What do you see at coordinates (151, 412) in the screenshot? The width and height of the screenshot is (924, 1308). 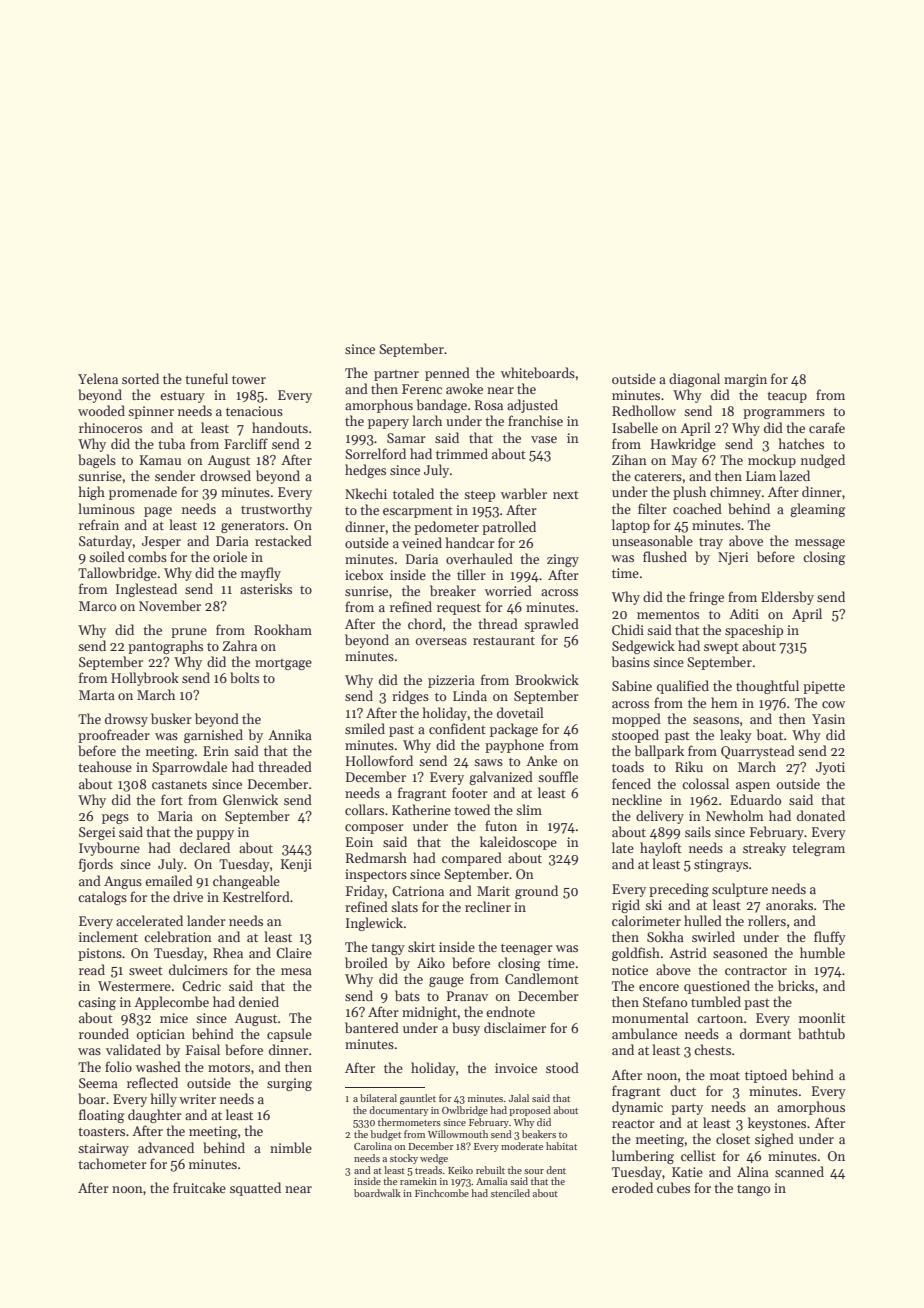 I see `spinner` at bounding box center [151, 412].
